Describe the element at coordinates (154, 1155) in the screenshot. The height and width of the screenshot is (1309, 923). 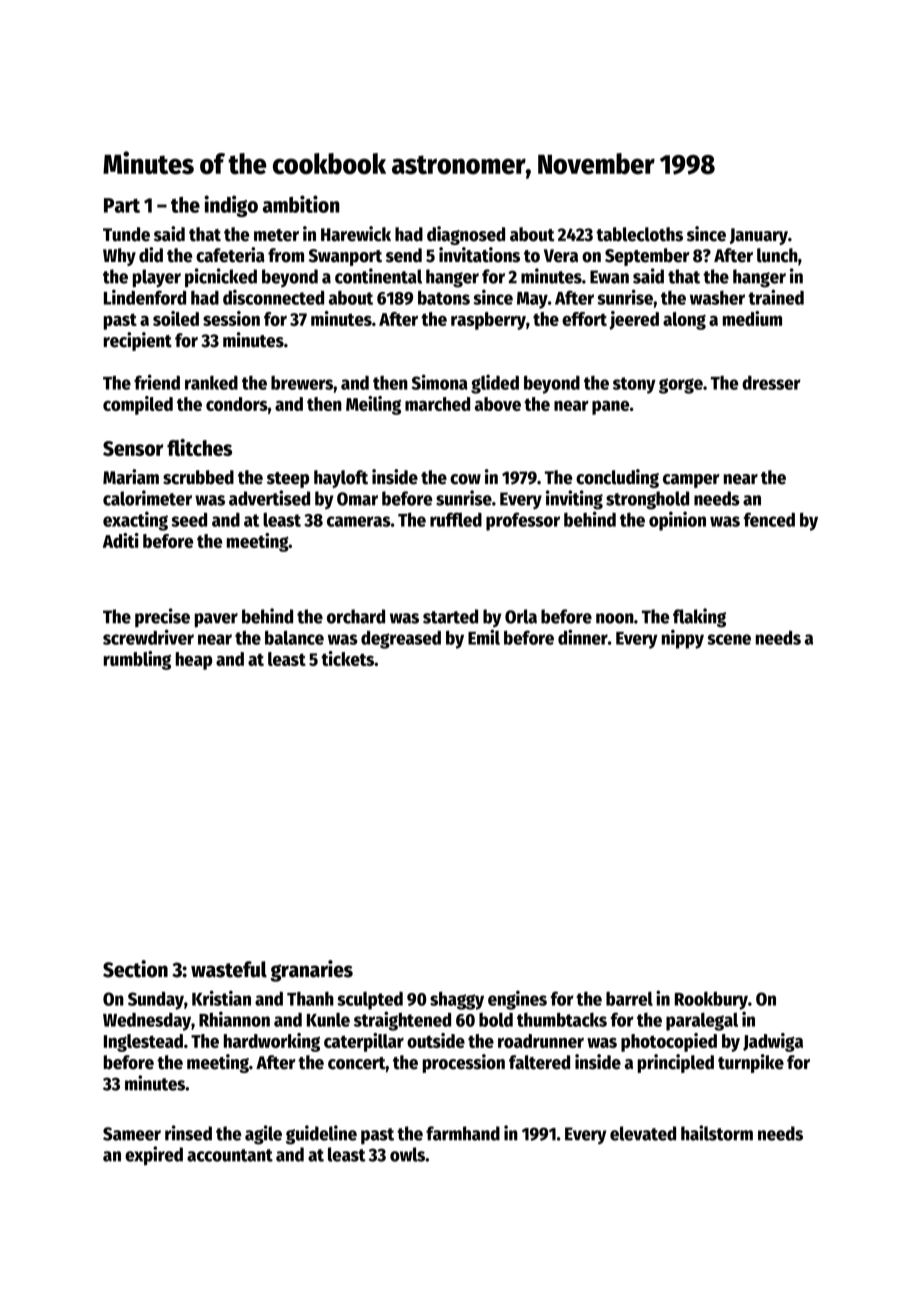
I see `expired` at that location.
